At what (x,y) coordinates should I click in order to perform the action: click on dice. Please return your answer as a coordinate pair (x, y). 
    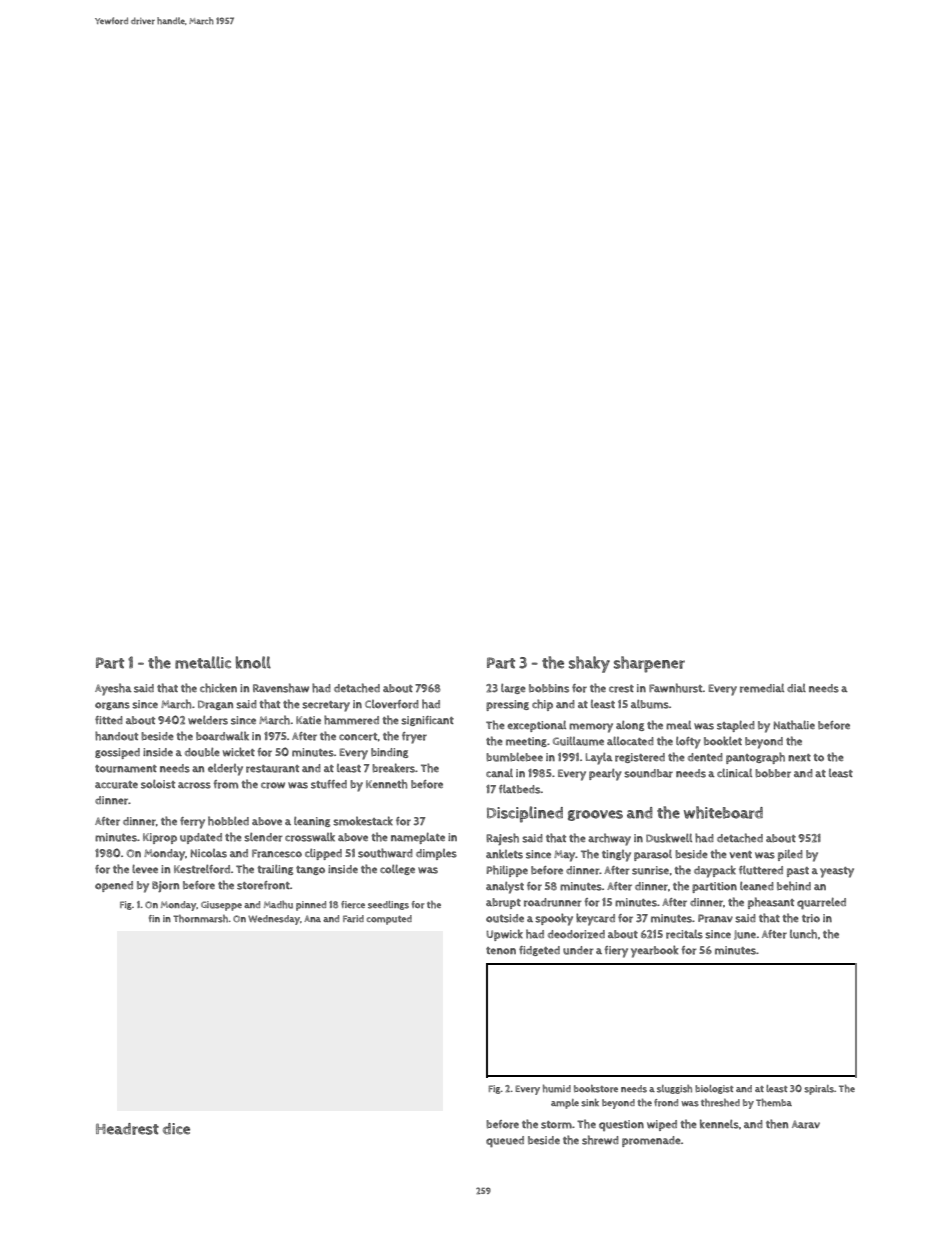
    Looking at the image, I should click on (176, 1129).
